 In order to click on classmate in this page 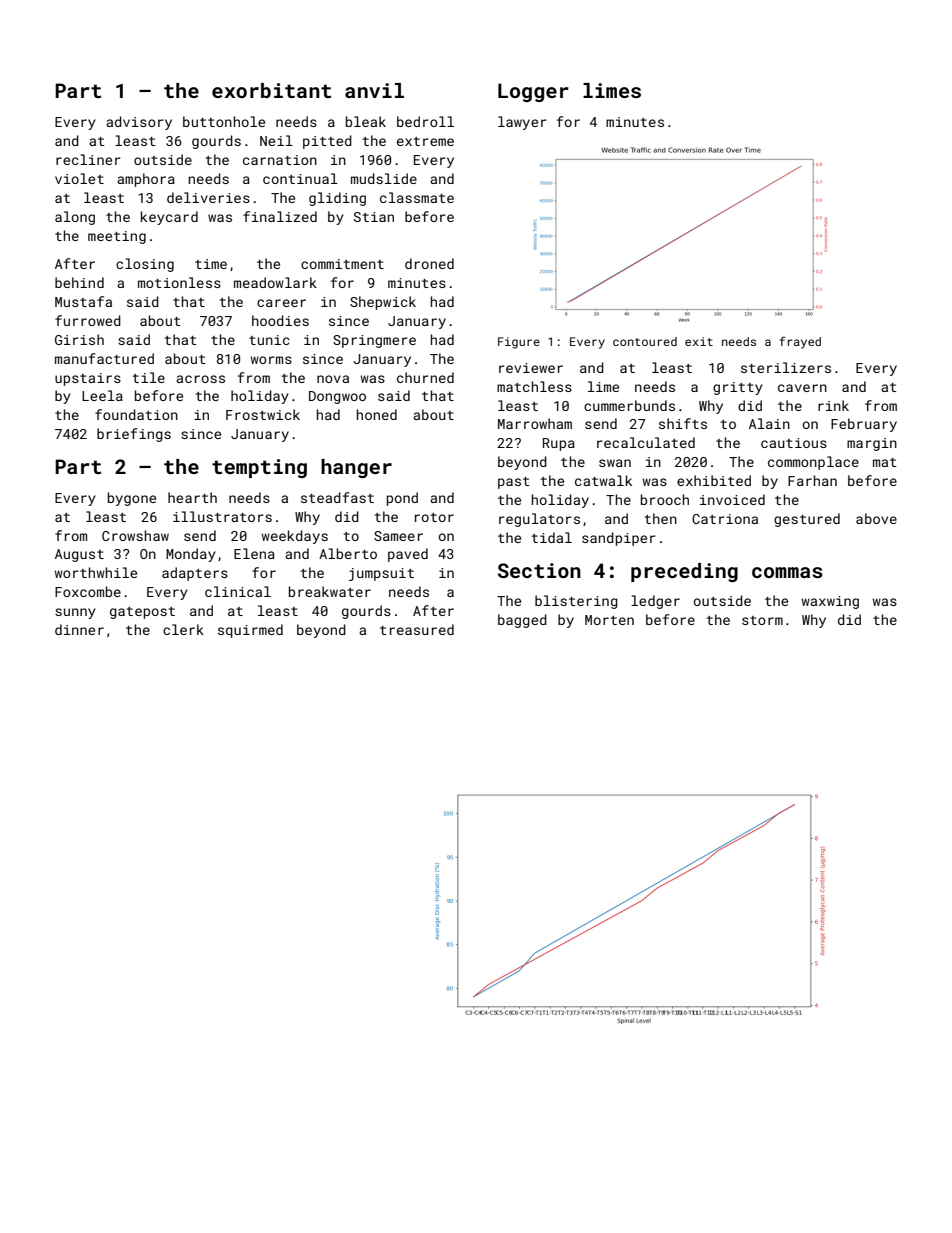, I will do `click(417, 197)`.
